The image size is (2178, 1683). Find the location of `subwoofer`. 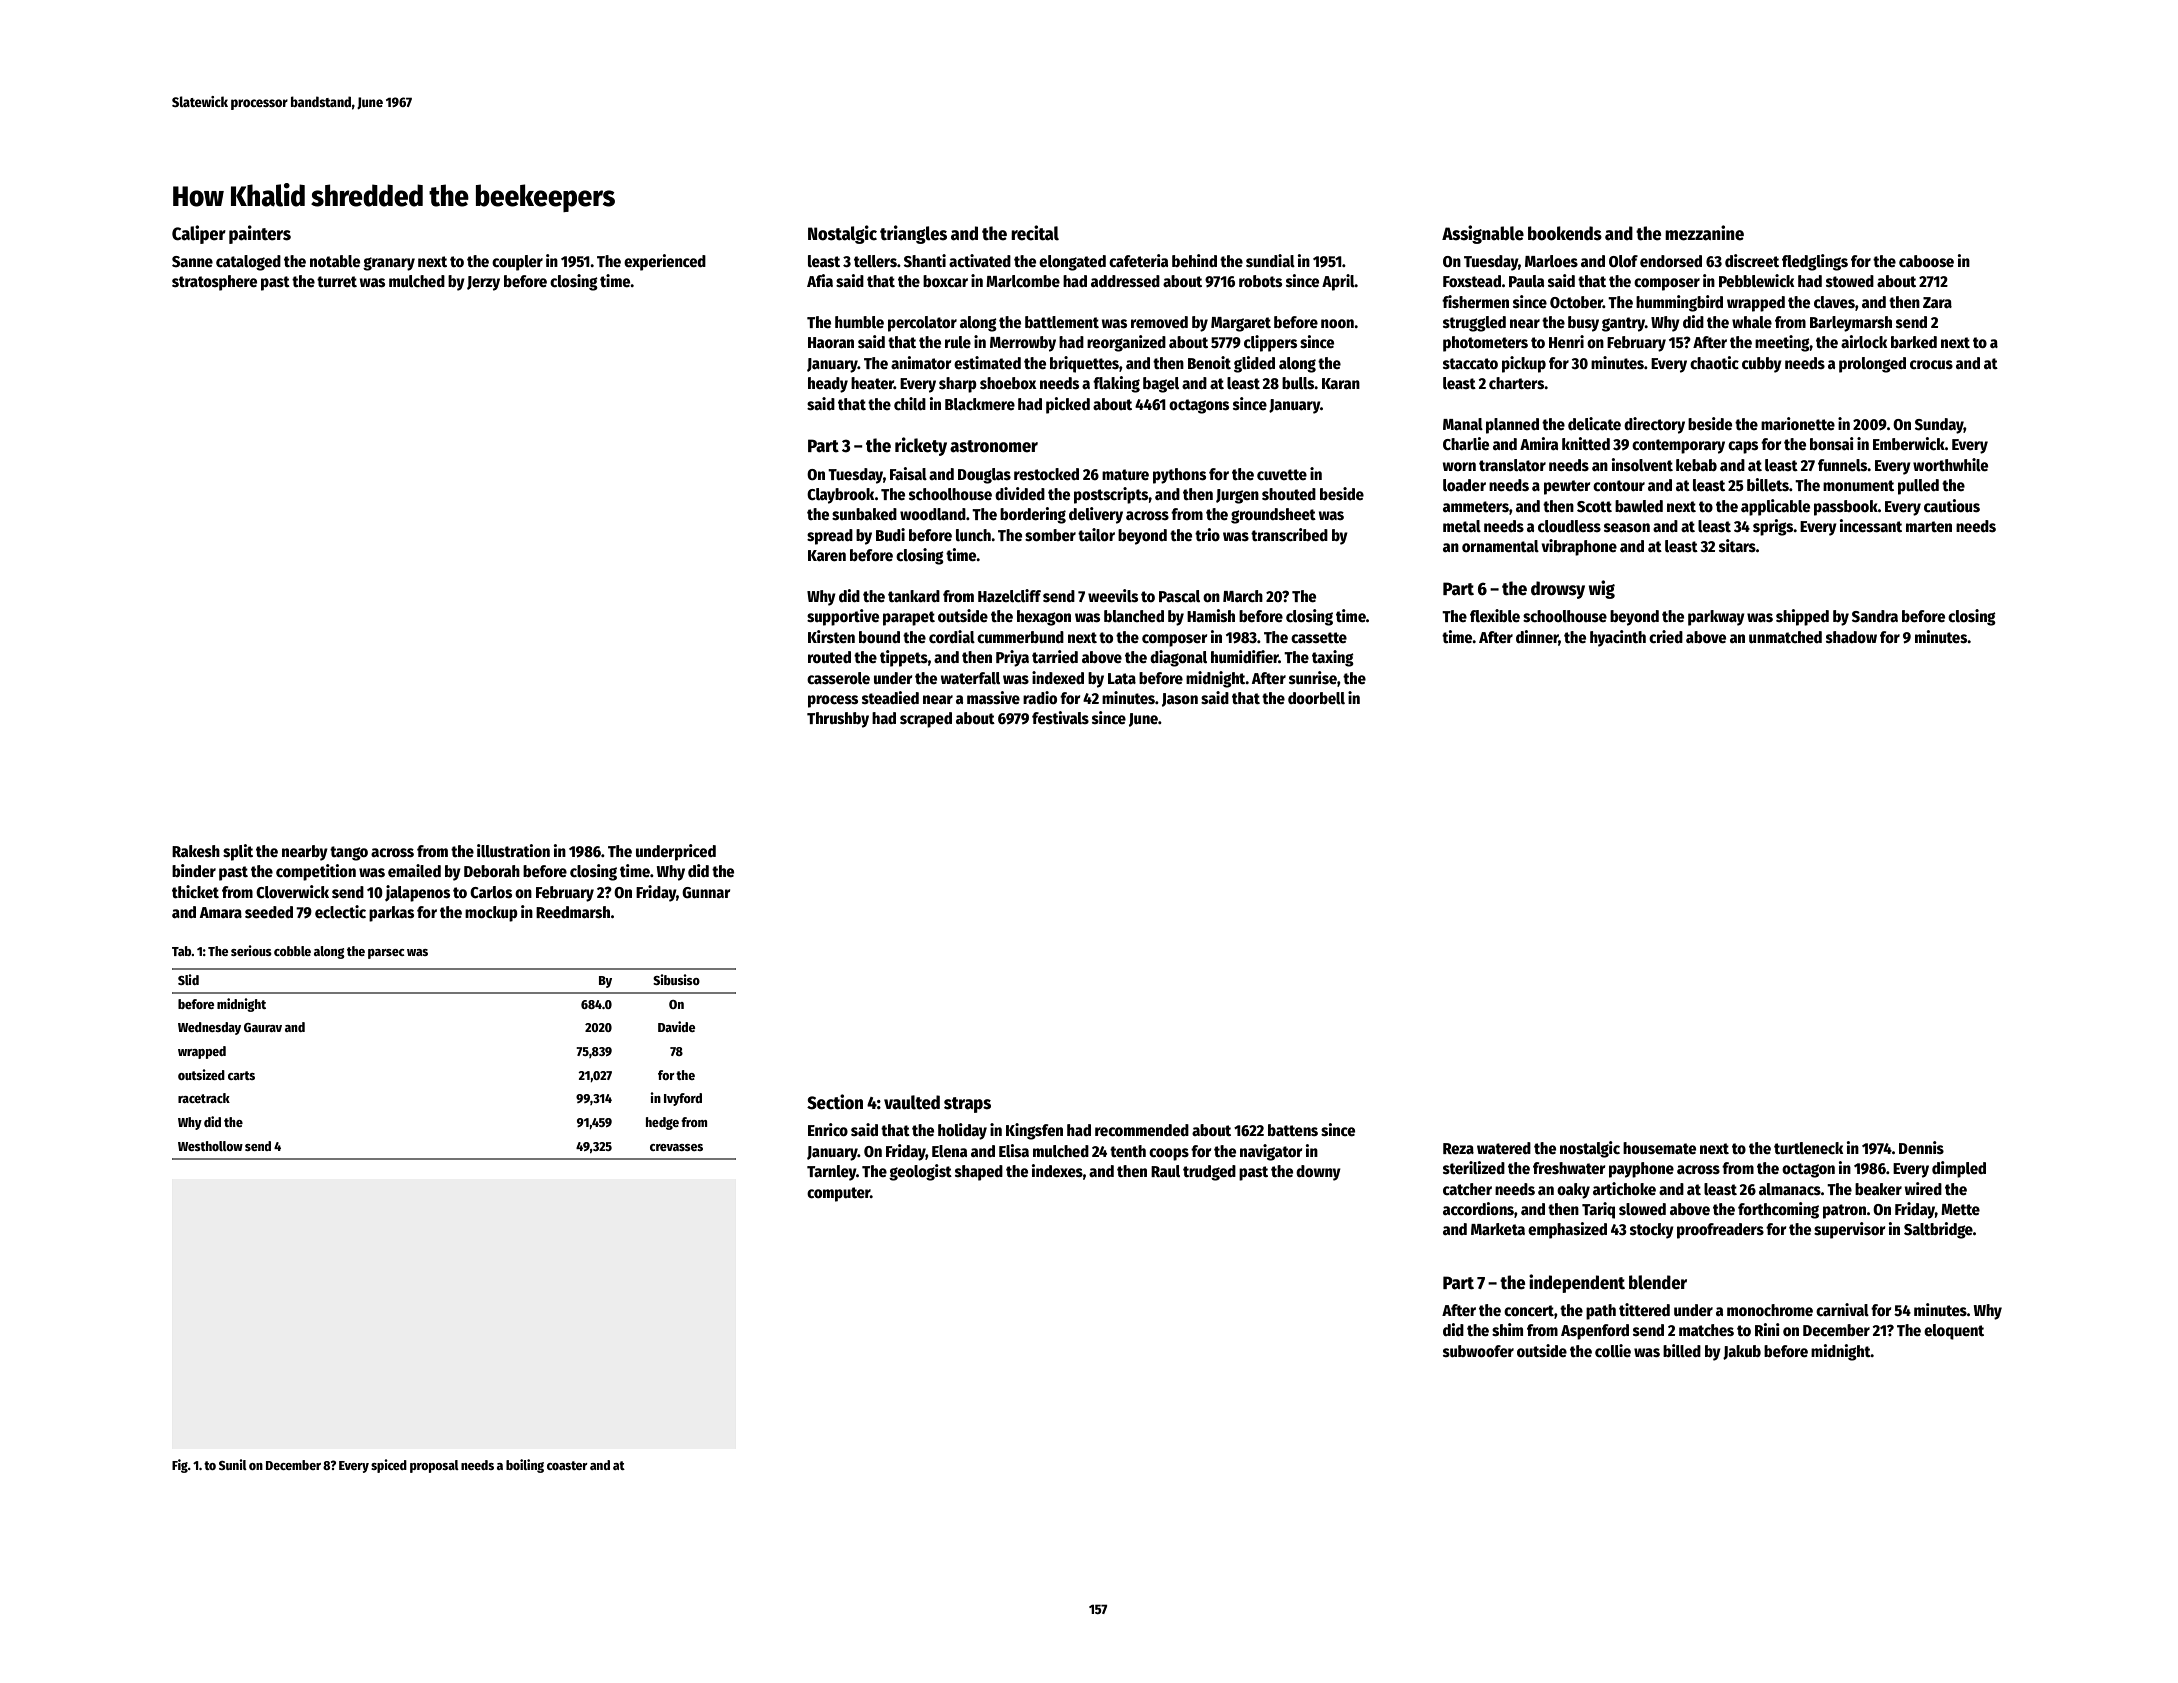

subwoofer is located at coordinates (1478, 1351).
